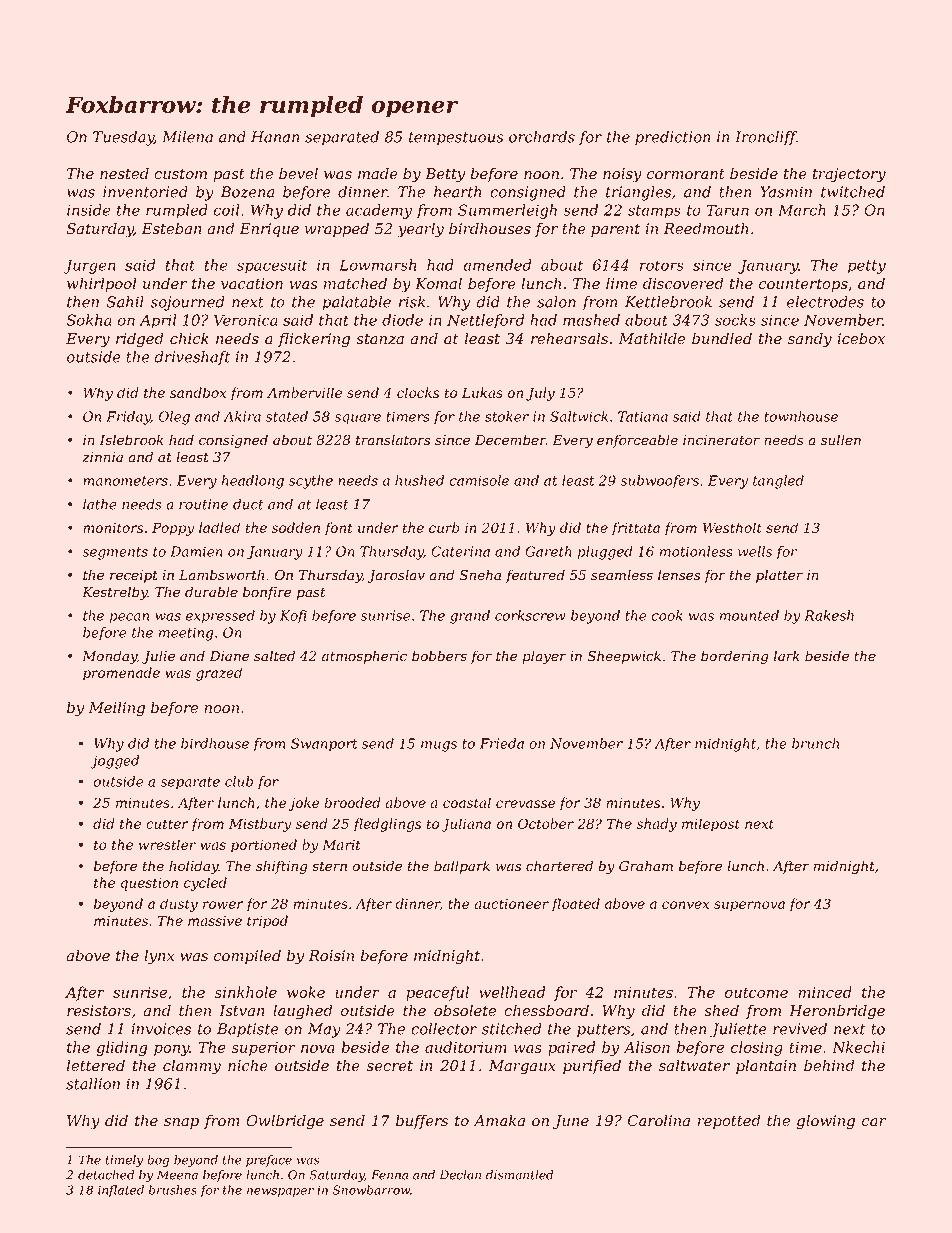 The height and width of the screenshot is (1233, 952). I want to click on shady, so click(656, 825).
